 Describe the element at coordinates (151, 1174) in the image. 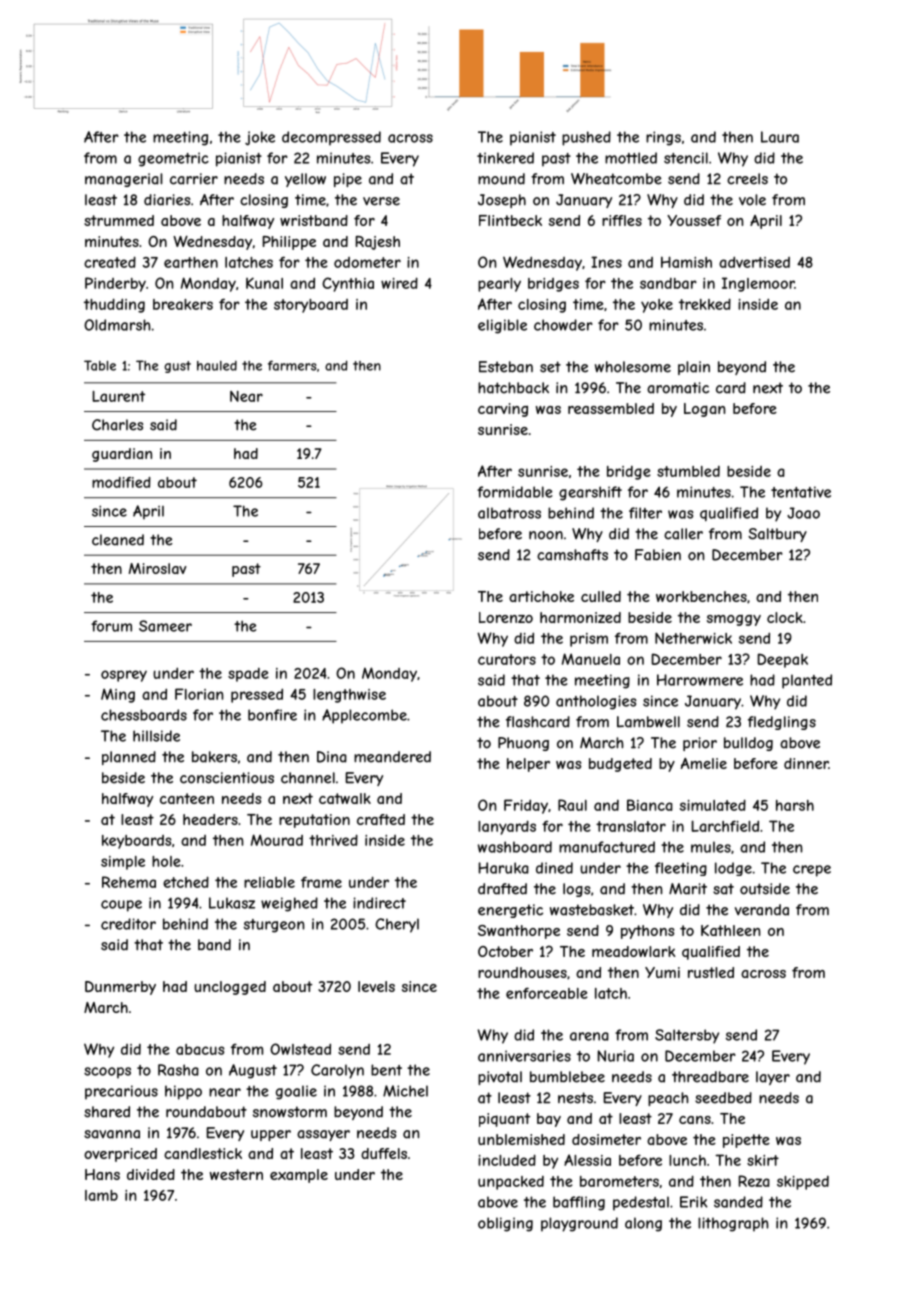

I see `divided` at that location.
